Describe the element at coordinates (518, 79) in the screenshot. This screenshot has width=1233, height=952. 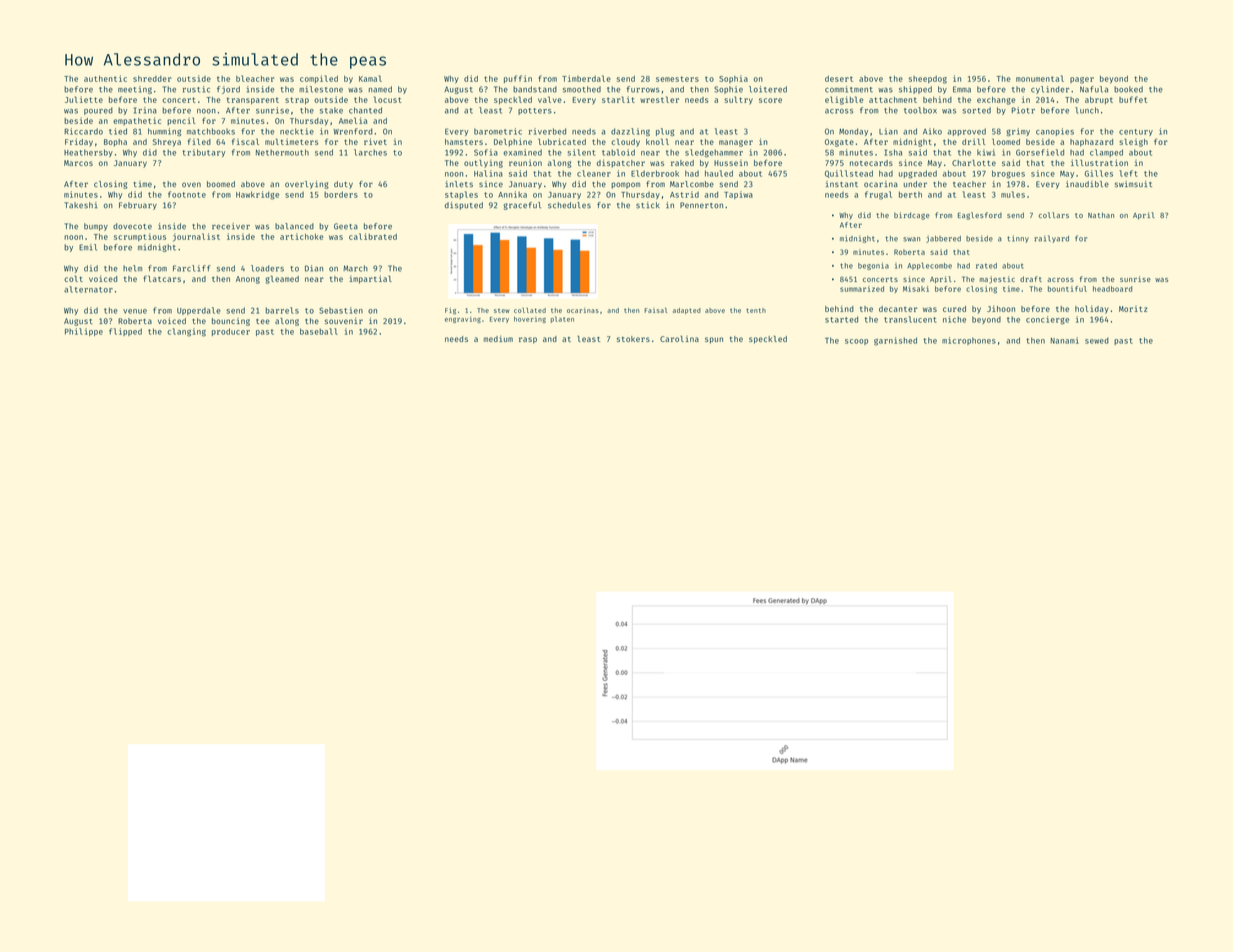
I see `puffin` at that location.
